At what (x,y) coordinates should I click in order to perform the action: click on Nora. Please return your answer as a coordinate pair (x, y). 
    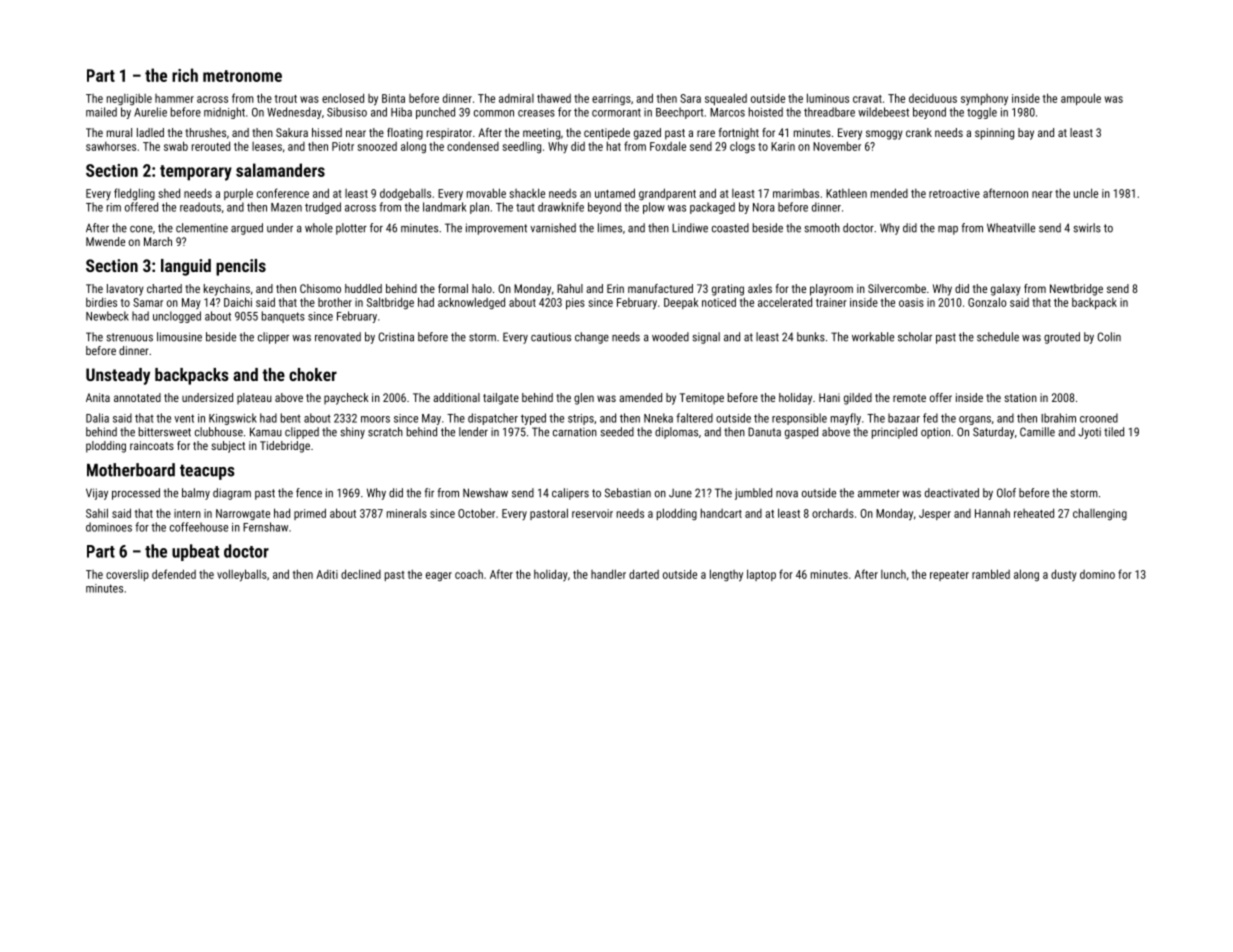
    Looking at the image, I should click on (763, 207).
